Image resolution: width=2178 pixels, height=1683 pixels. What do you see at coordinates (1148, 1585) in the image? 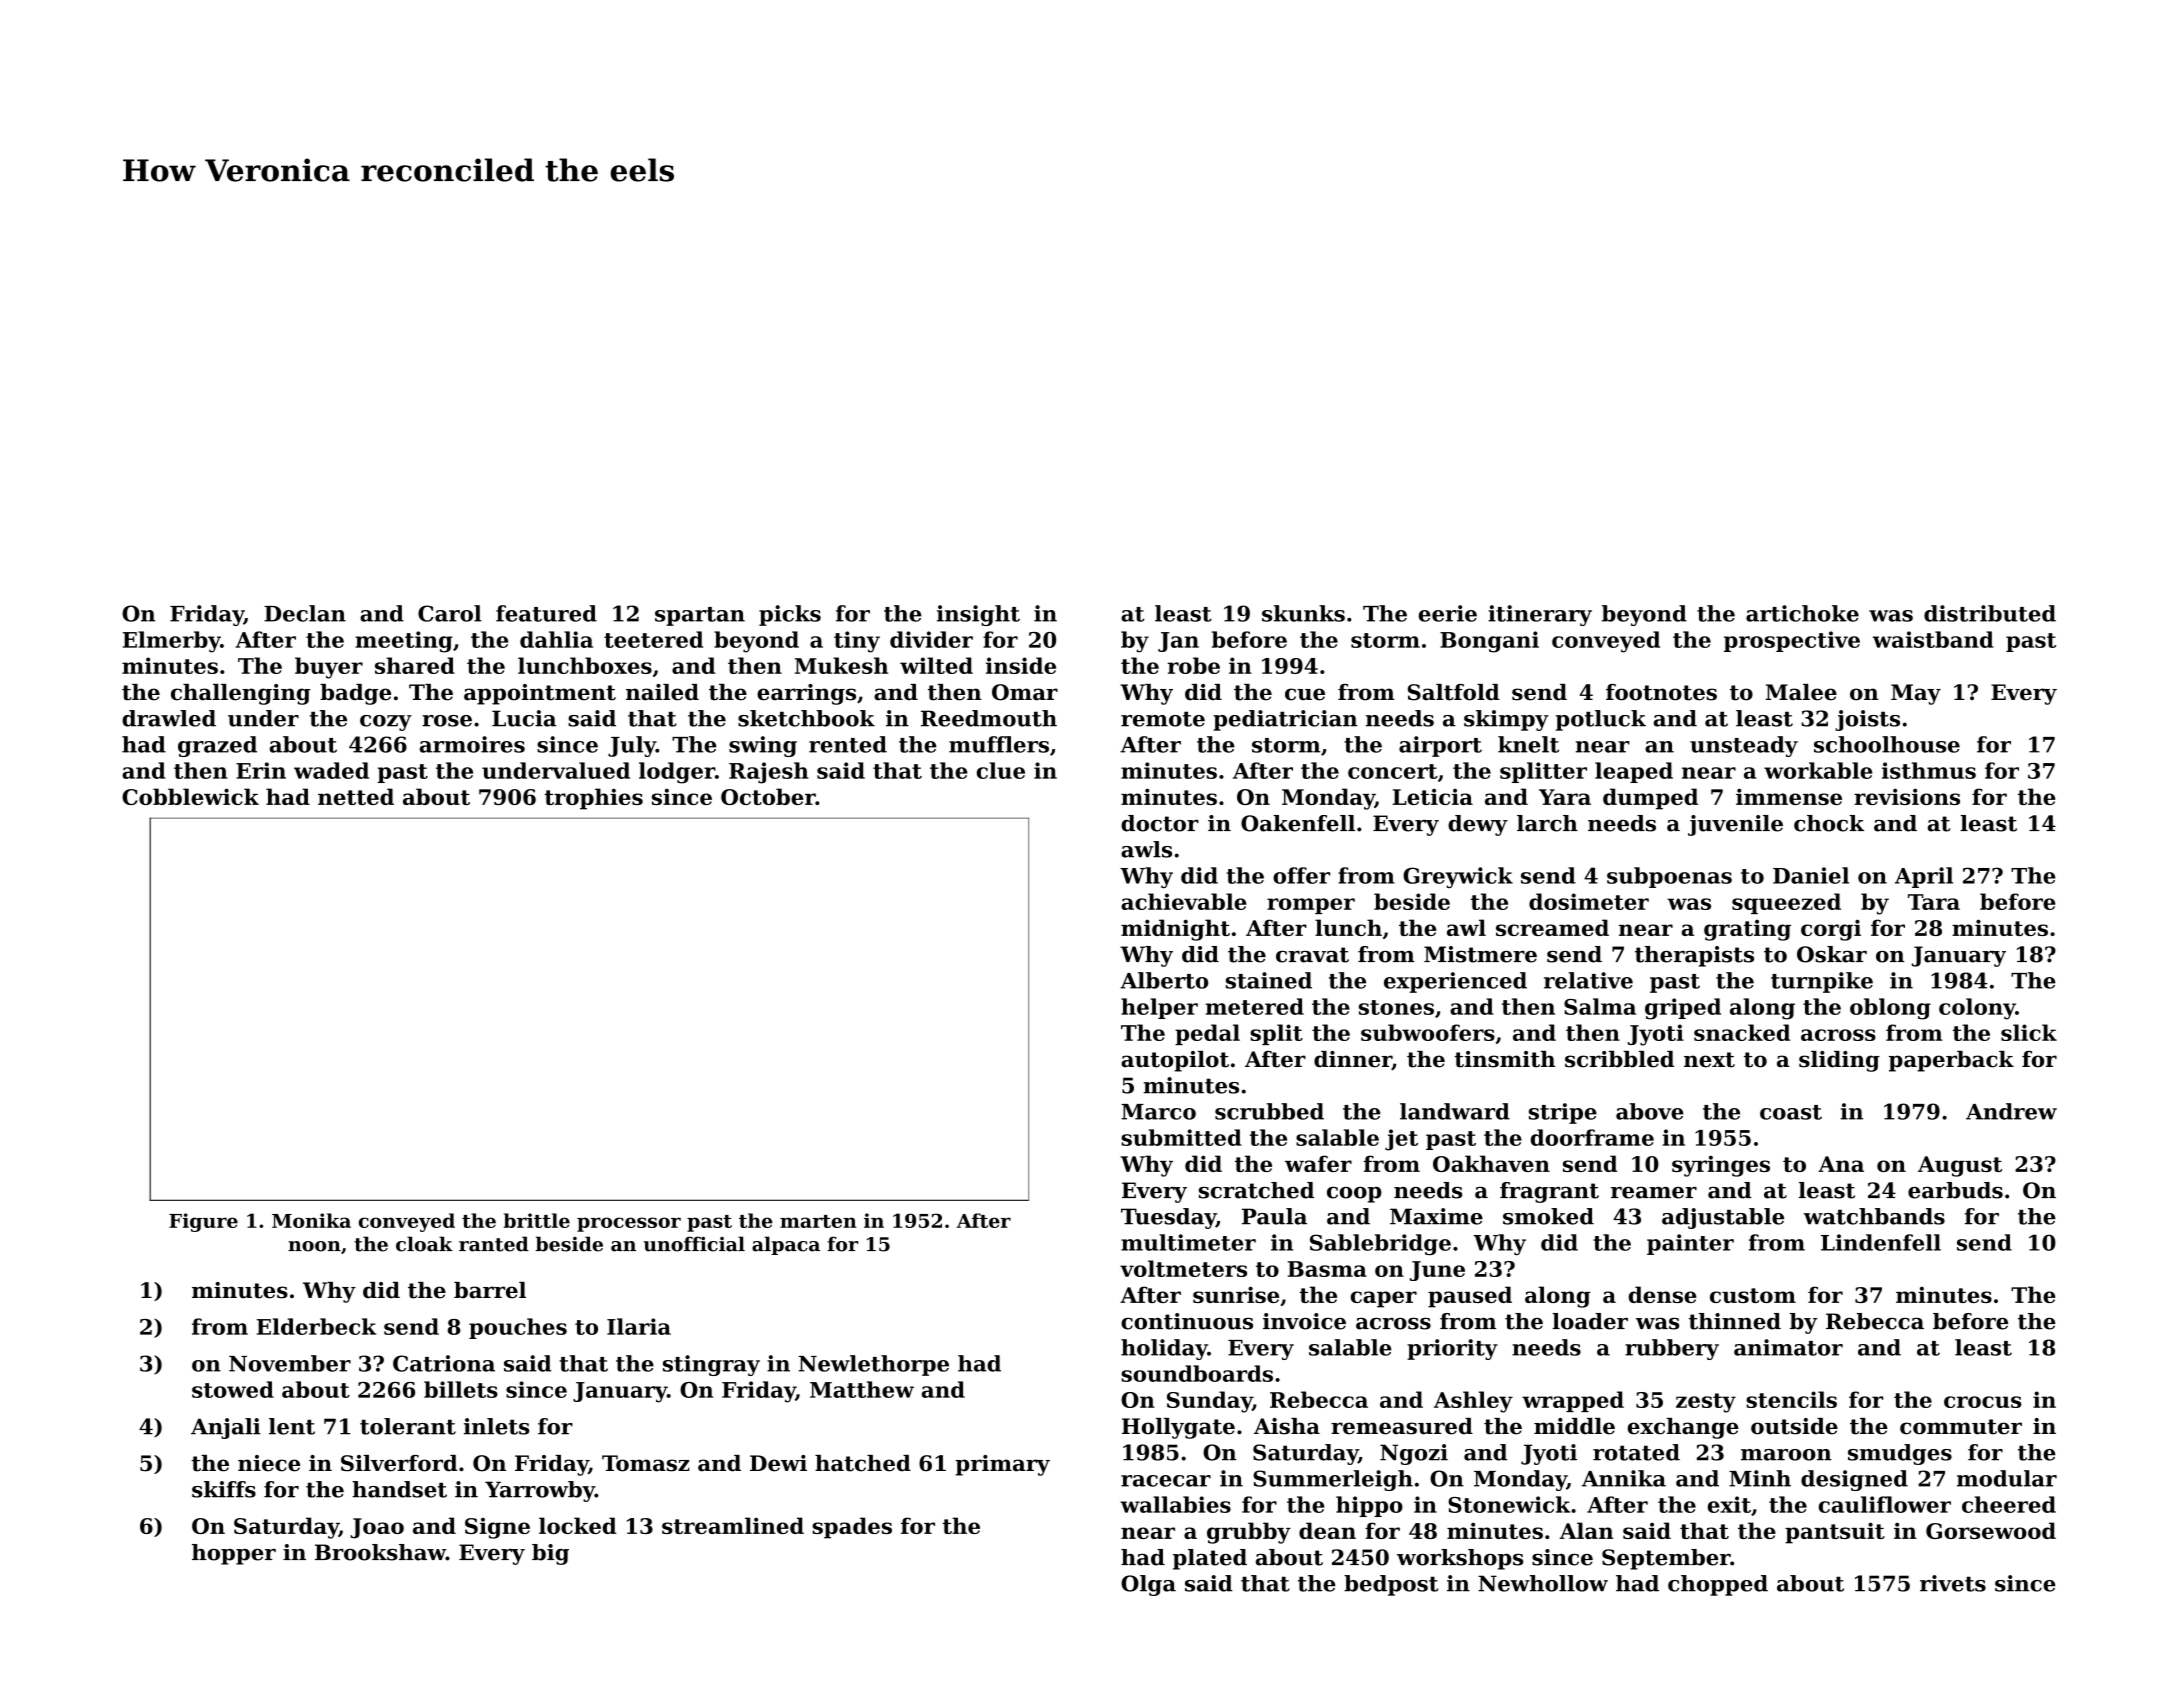
I see `Olga` at bounding box center [1148, 1585].
